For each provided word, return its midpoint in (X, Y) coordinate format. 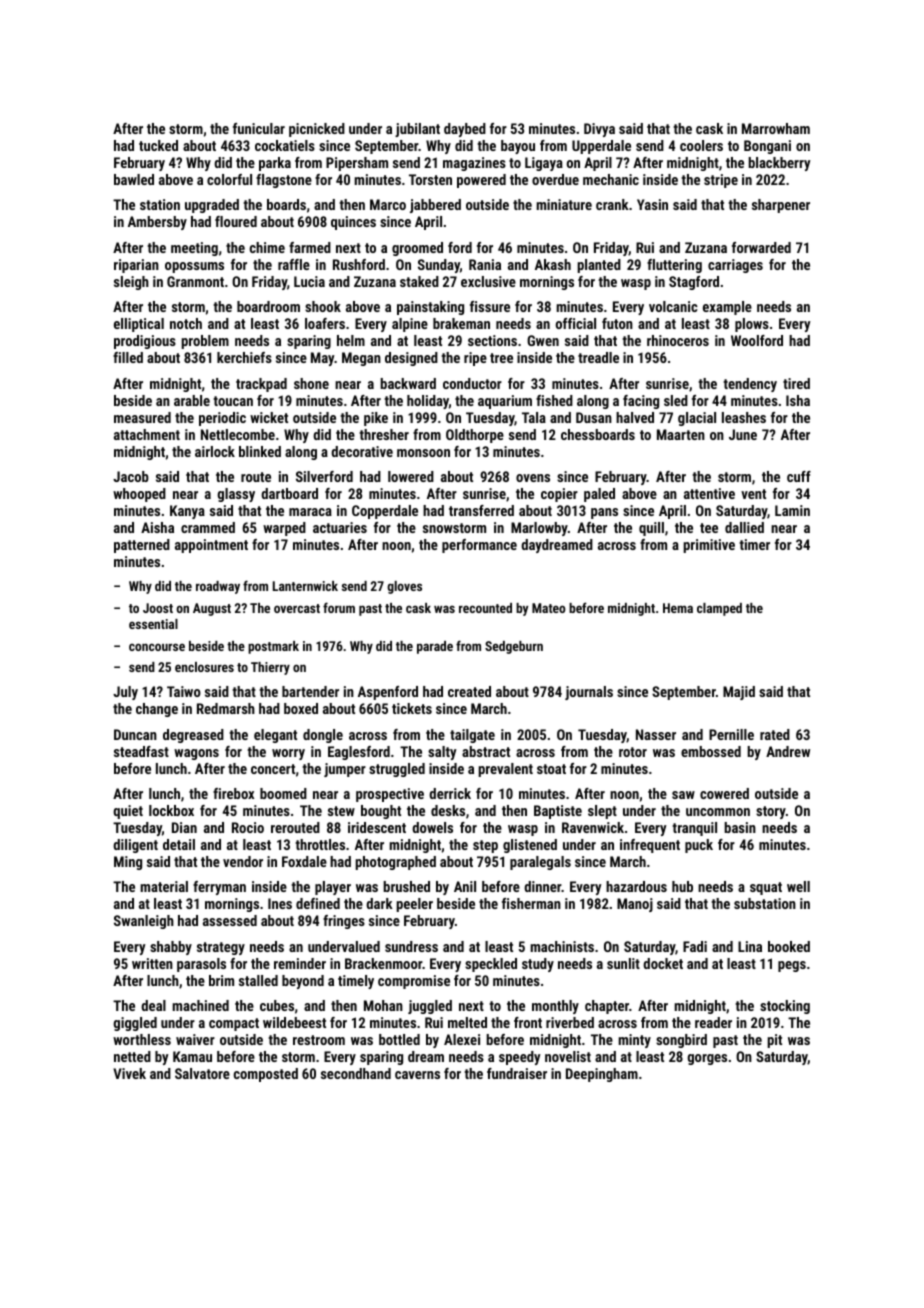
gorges (707, 1059)
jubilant (417, 130)
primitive (709, 546)
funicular (259, 128)
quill (651, 529)
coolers (701, 145)
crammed (208, 527)
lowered (411, 476)
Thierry (270, 668)
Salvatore (202, 1073)
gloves (404, 587)
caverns (417, 1075)
